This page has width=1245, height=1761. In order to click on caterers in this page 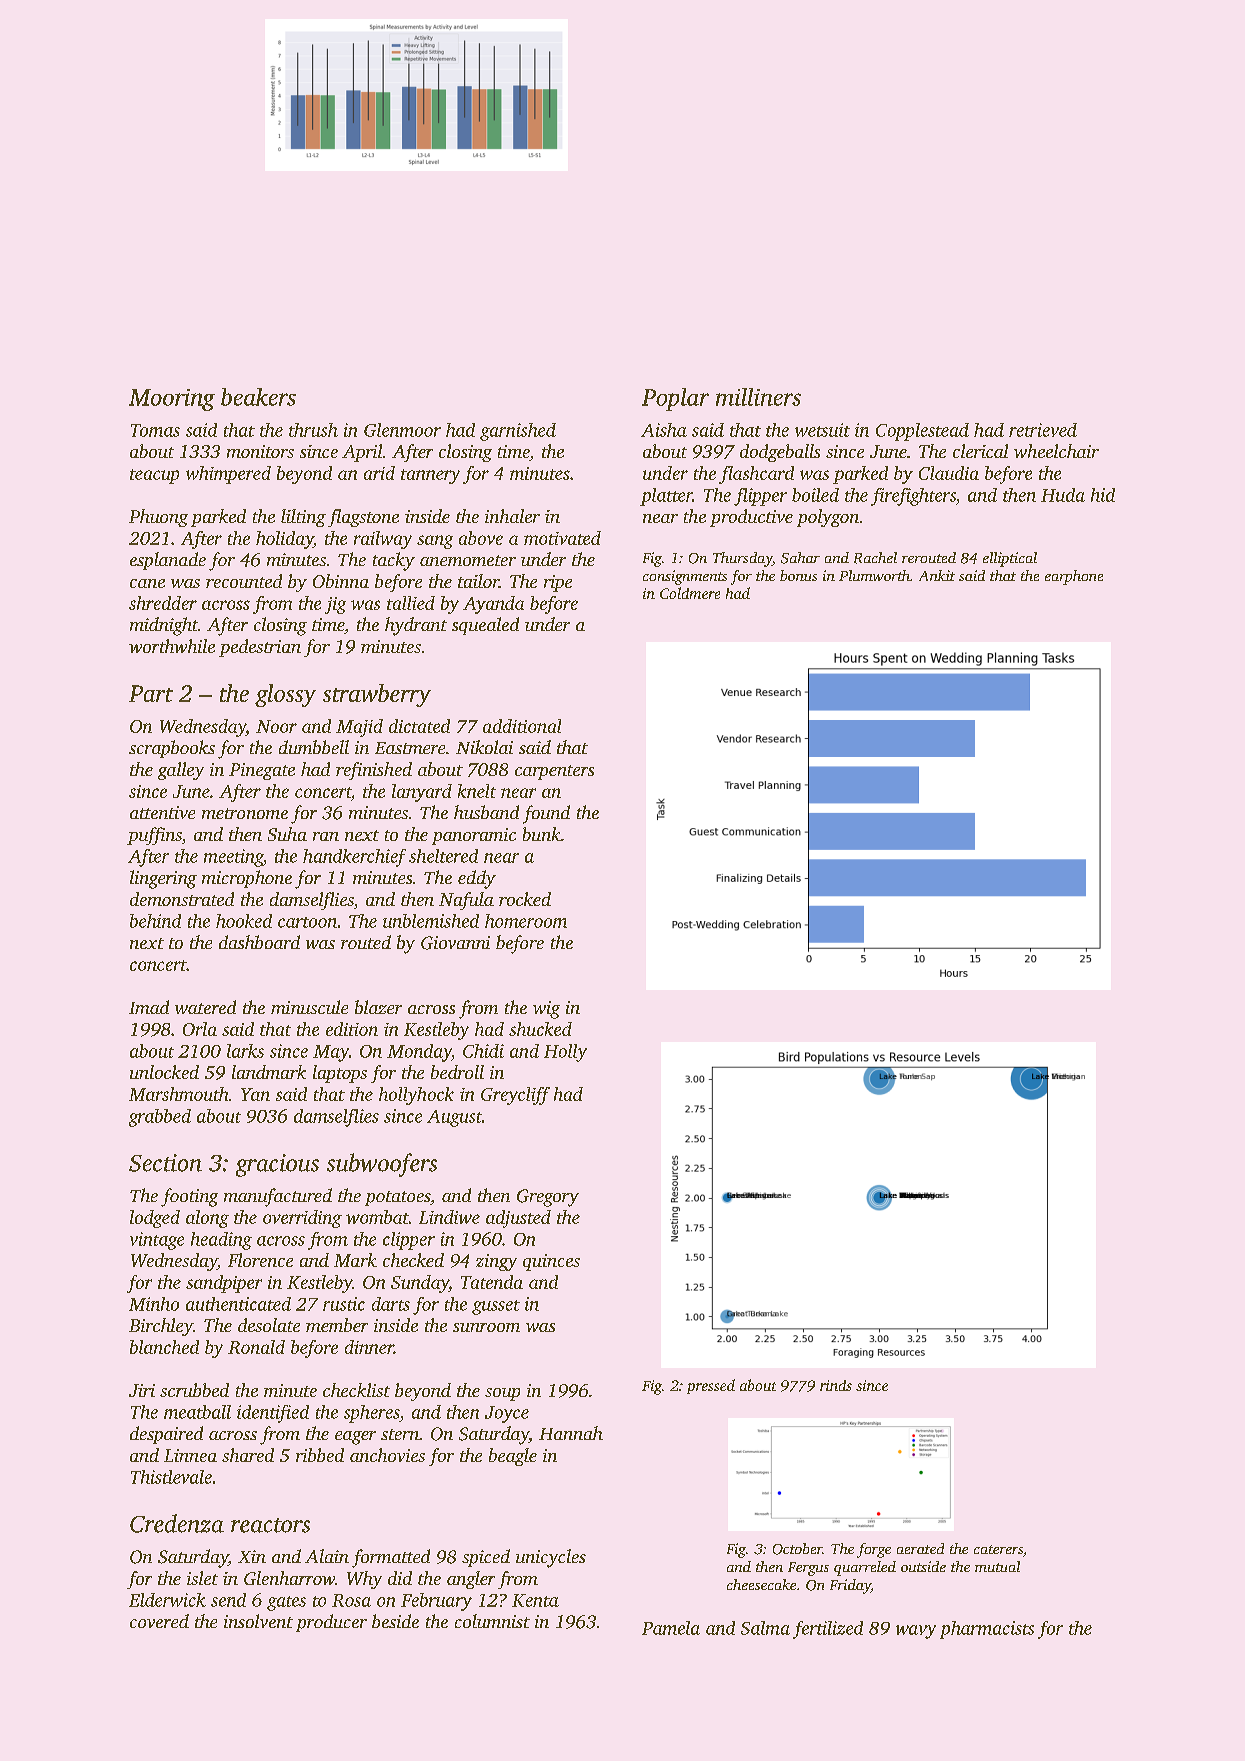, I will do `click(998, 1549)`.
